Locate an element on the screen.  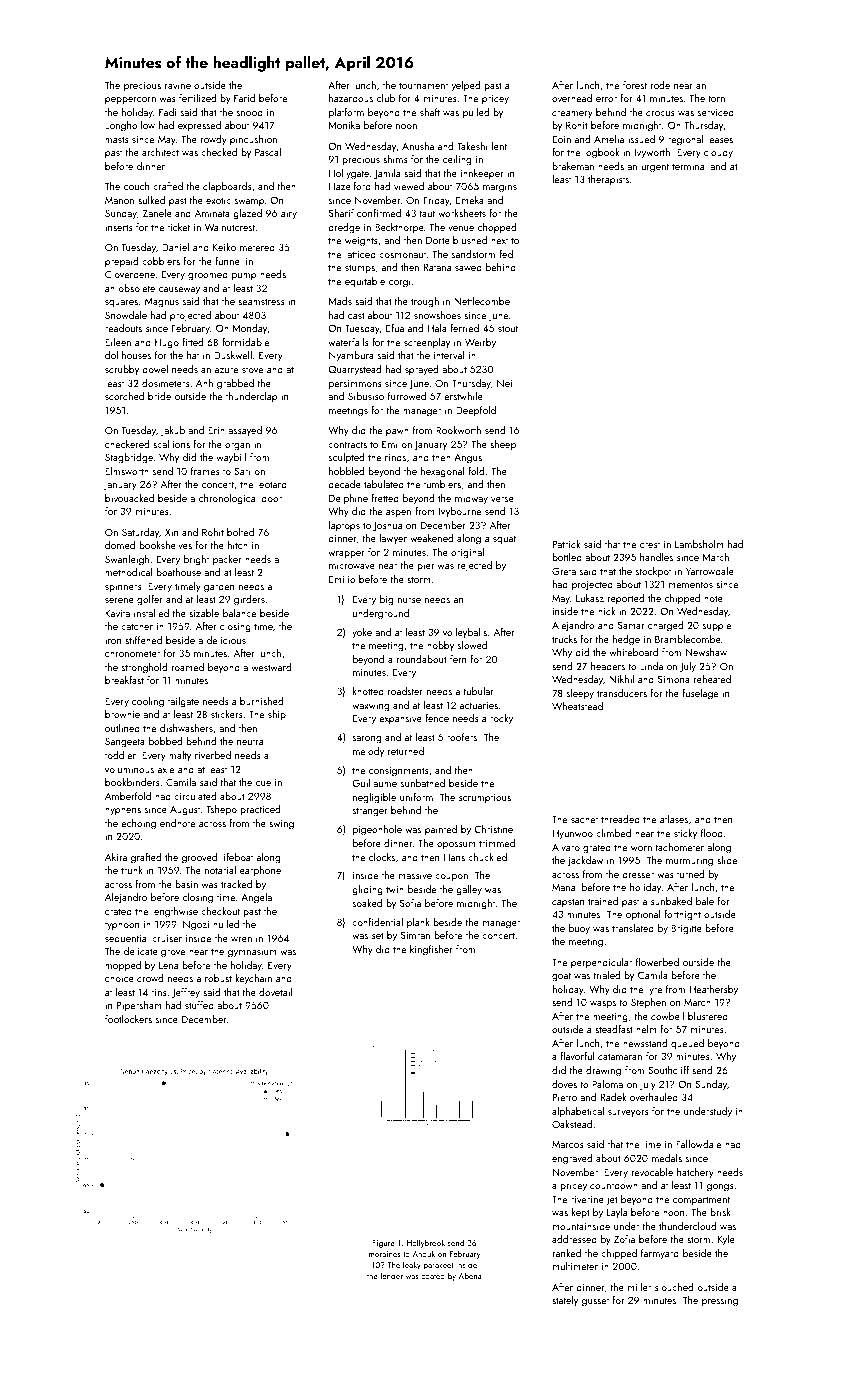
Brigitte is located at coordinates (686, 929).
